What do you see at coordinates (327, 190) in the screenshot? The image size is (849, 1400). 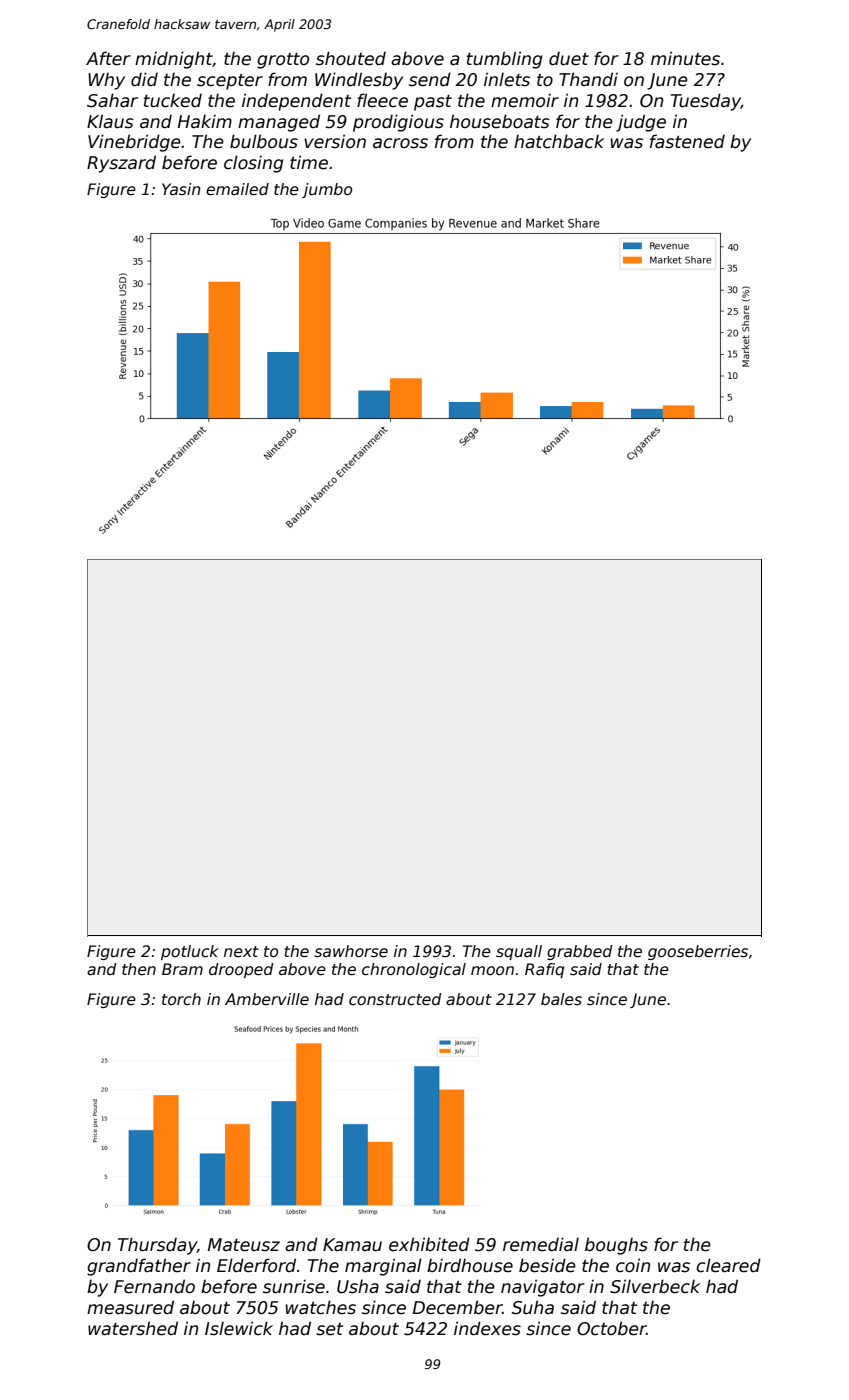 I see `jumbo` at bounding box center [327, 190].
